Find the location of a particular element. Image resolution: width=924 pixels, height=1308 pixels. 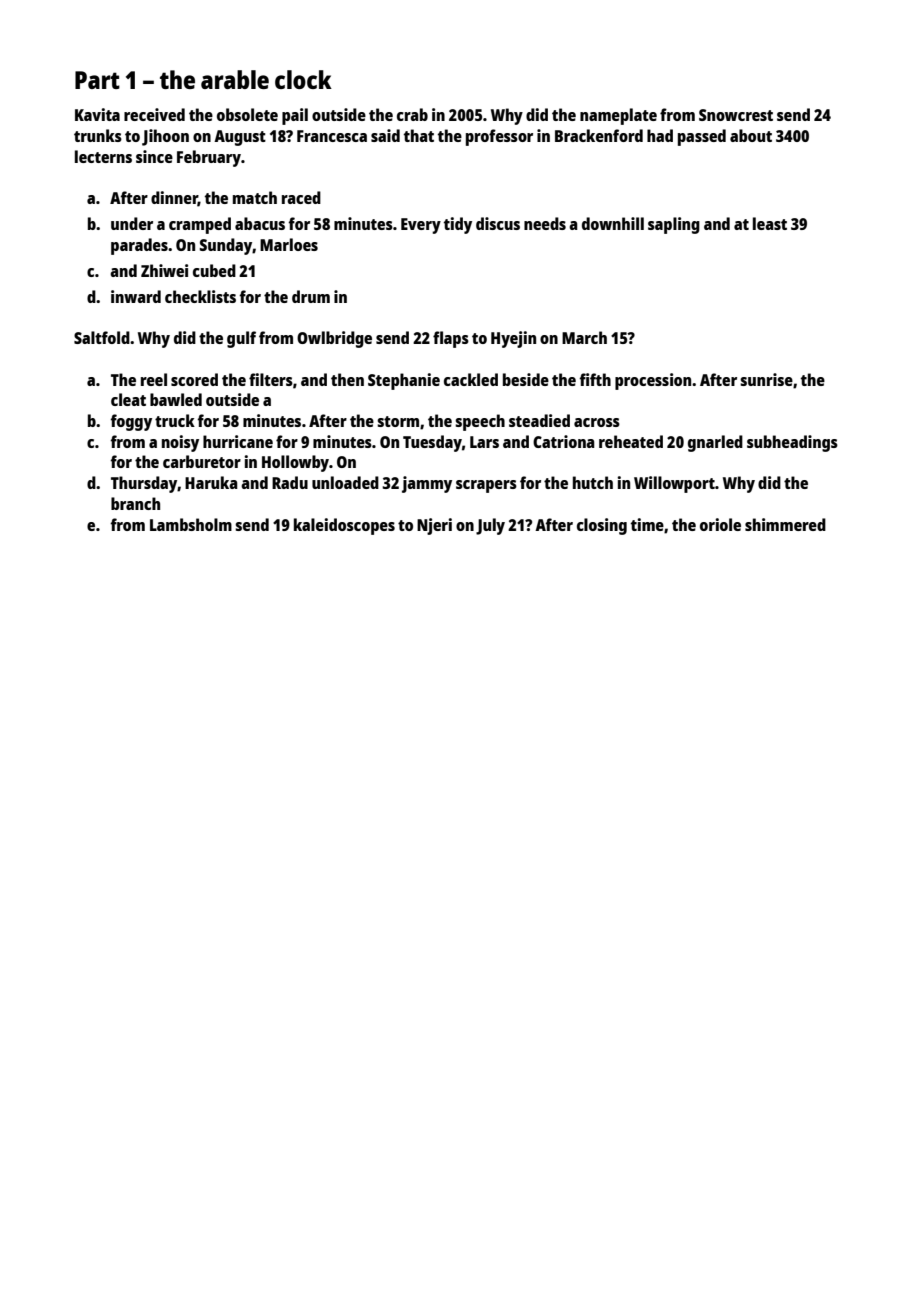

Lambsholm is located at coordinates (191, 524).
